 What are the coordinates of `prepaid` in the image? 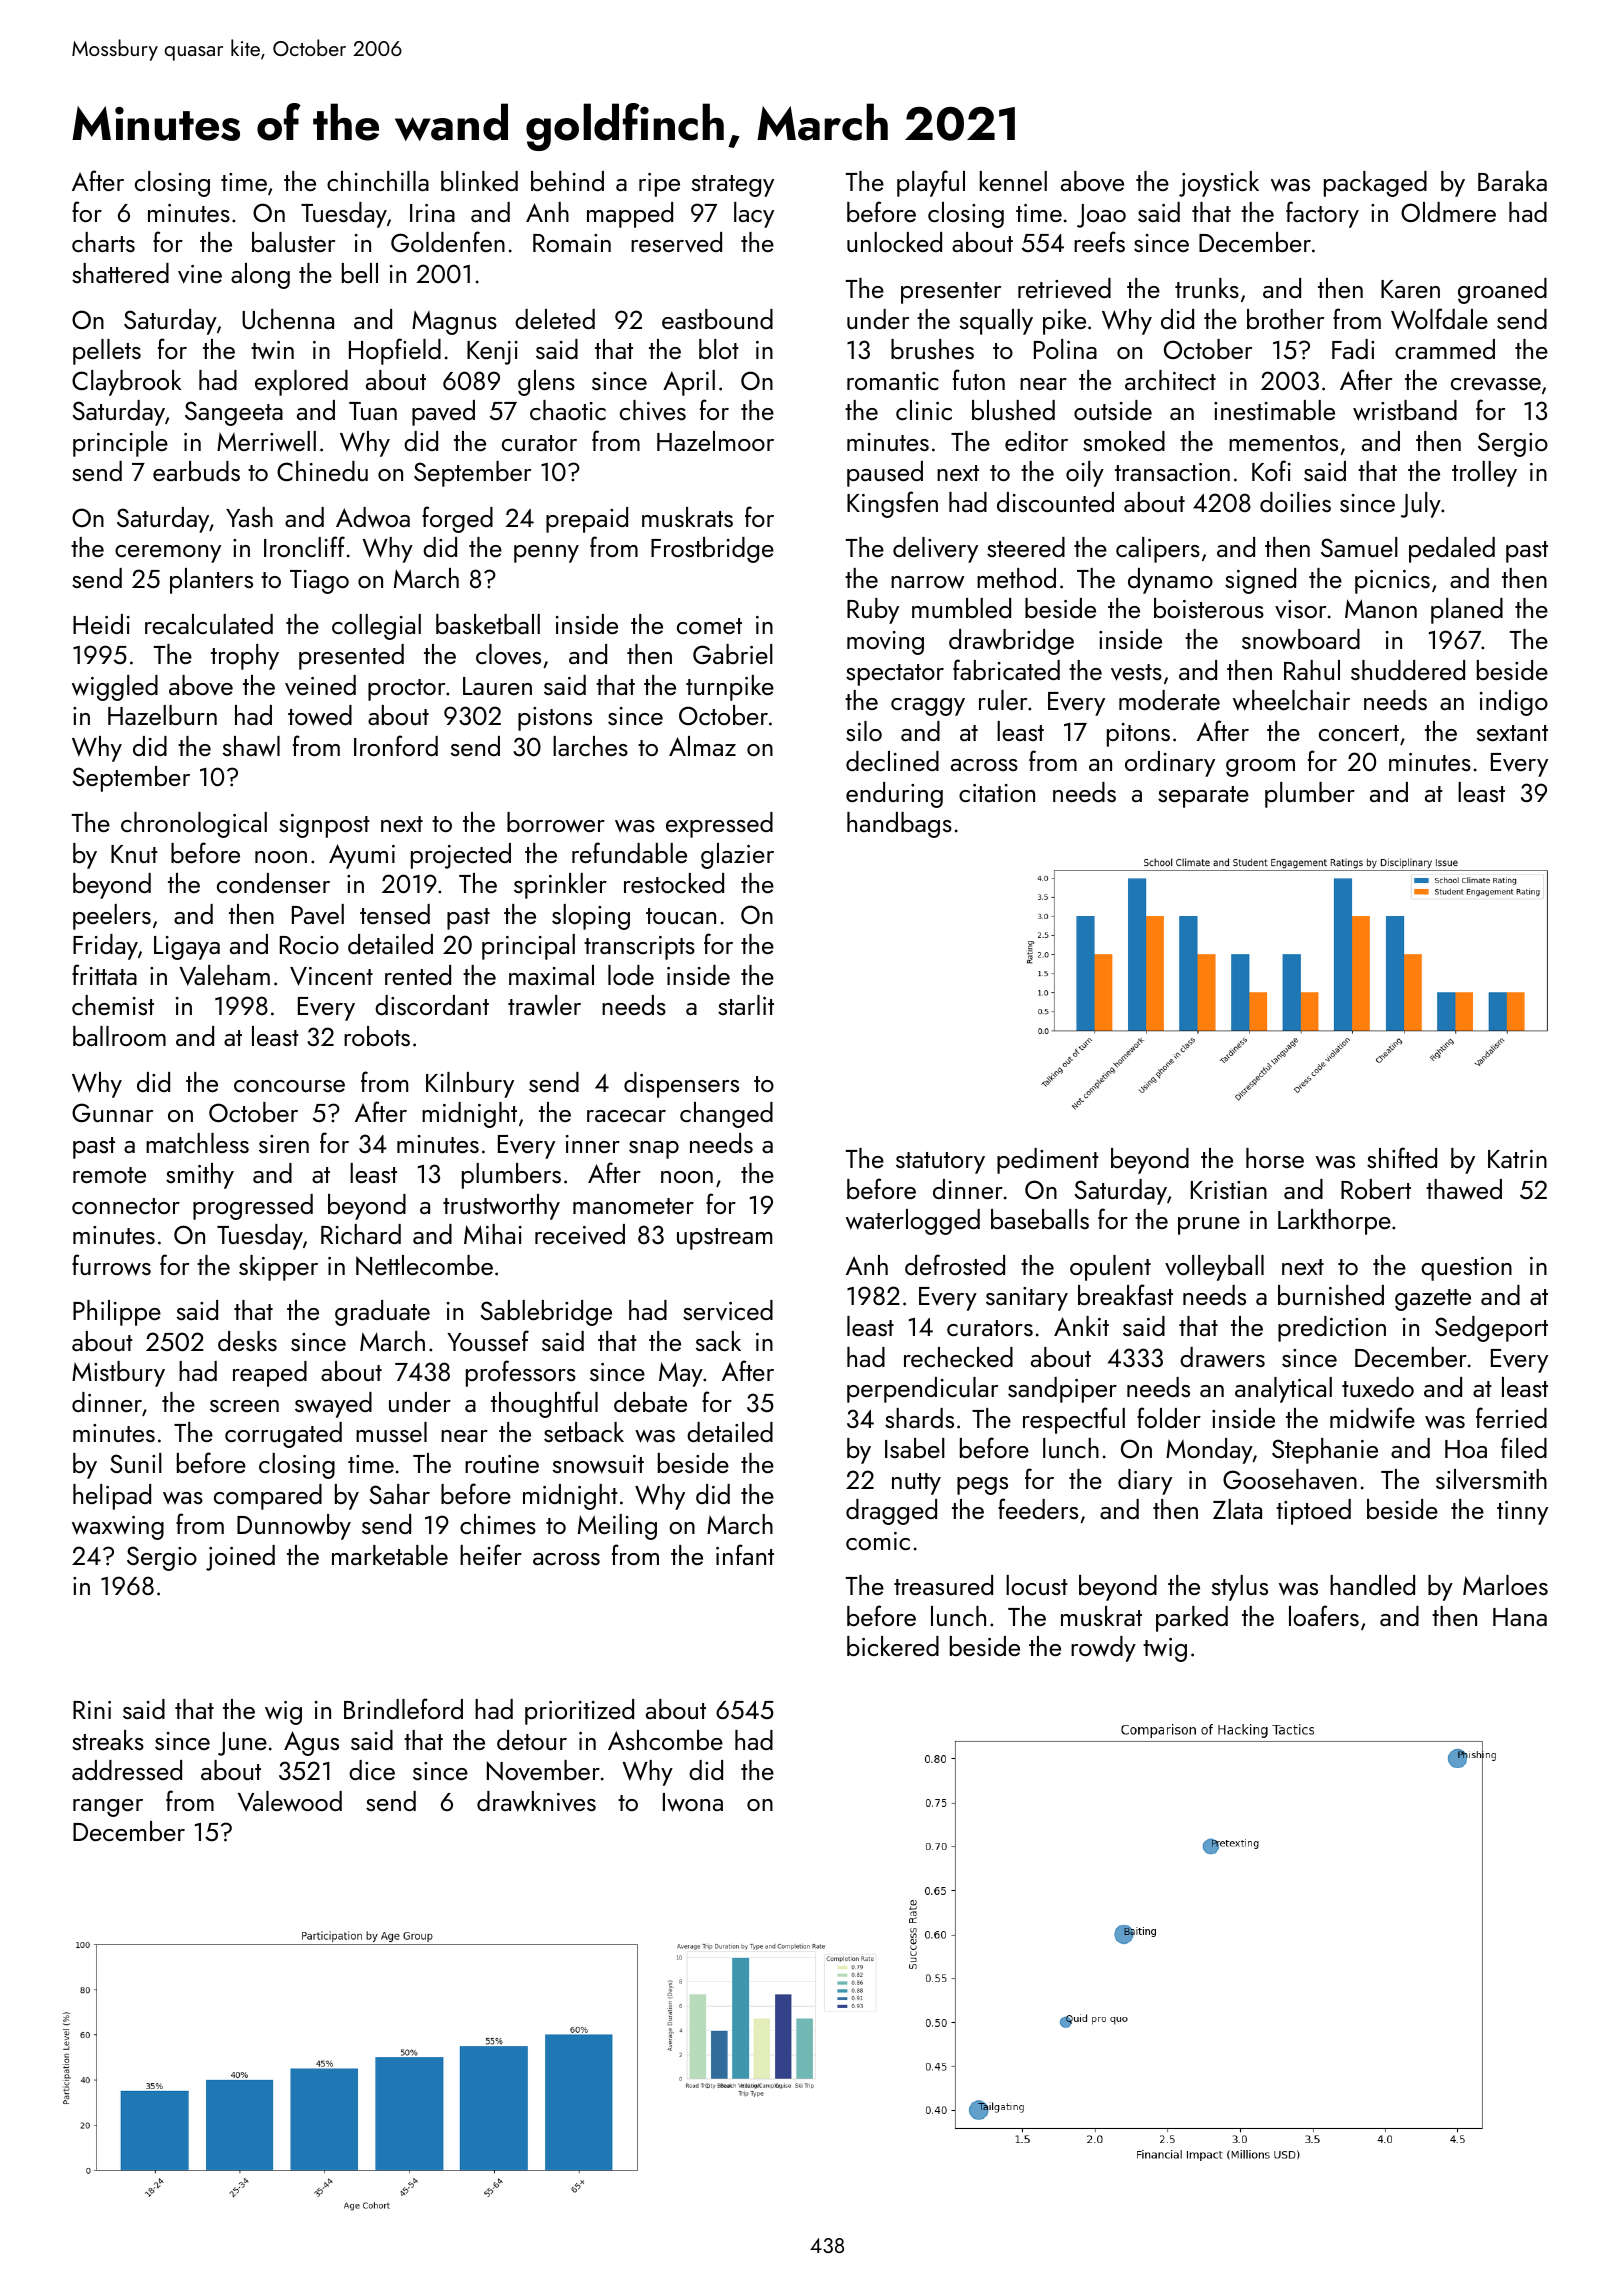 It's located at (587, 520).
